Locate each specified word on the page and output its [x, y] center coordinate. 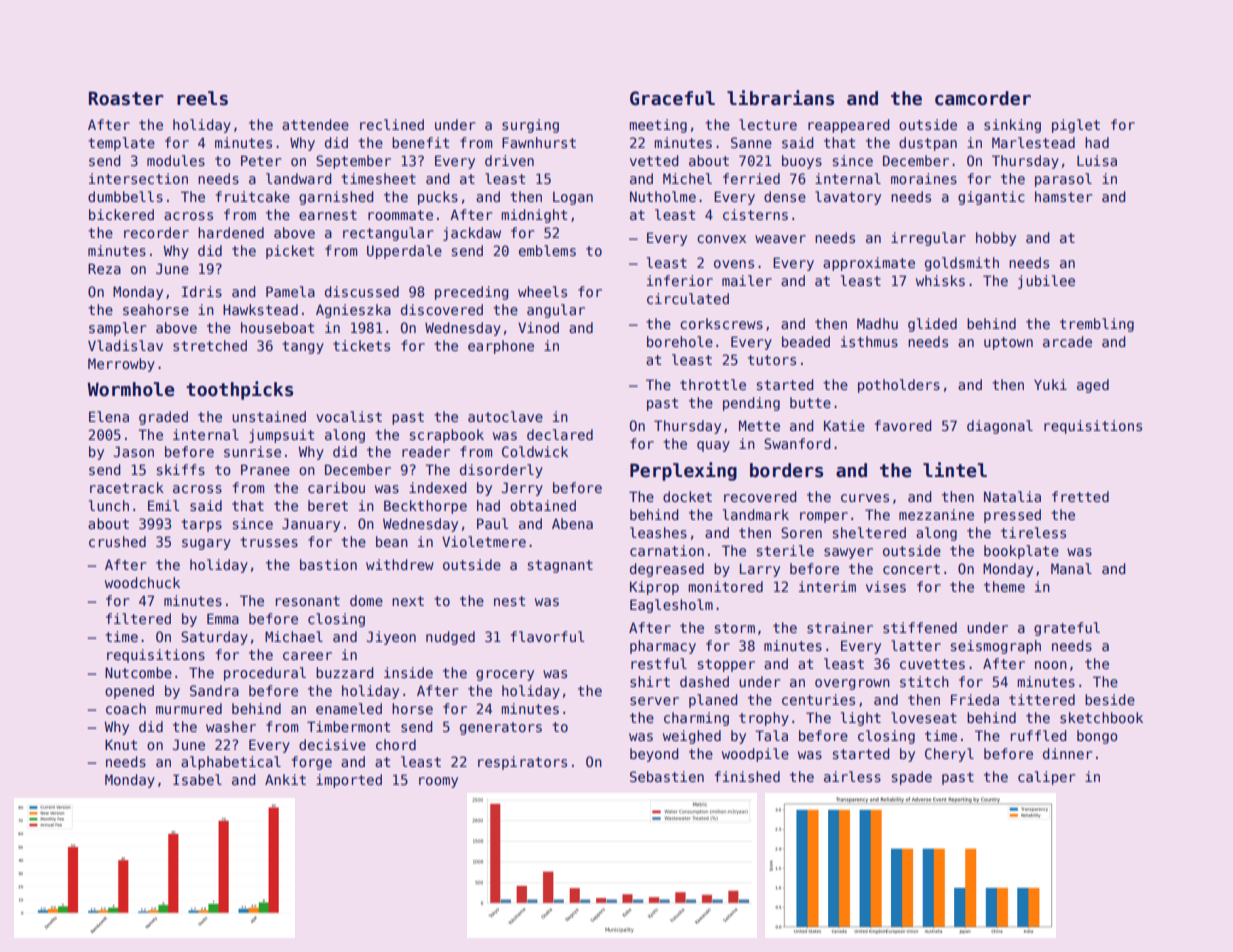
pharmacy [663, 647]
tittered [1042, 699]
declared [560, 434]
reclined [392, 124]
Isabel [197, 779]
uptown [1008, 343]
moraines [924, 178]
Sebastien [667, 776]
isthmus [869, 341]
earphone [501, 347]
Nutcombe [138, 672]
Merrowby [121, 365]
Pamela [290, 291]
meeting [658, 126]
